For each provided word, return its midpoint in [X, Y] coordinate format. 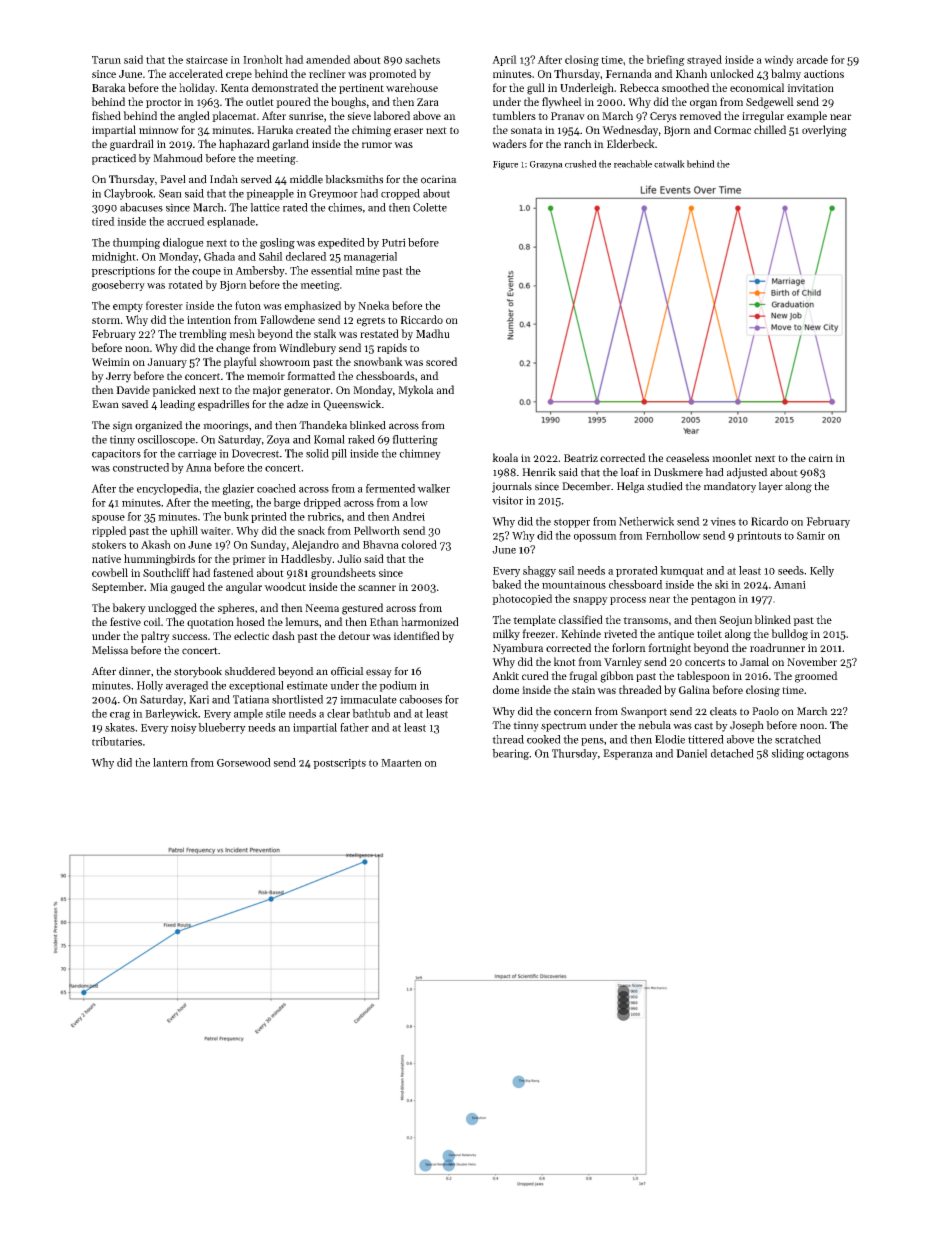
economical [757, 87]
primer [249, 560]
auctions [824, 74]
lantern [170, 762]
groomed [816, 677]
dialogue [183, 243]
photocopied [522, 599]
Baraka [109, 87]
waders [509, 143]
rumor [377, 145]
